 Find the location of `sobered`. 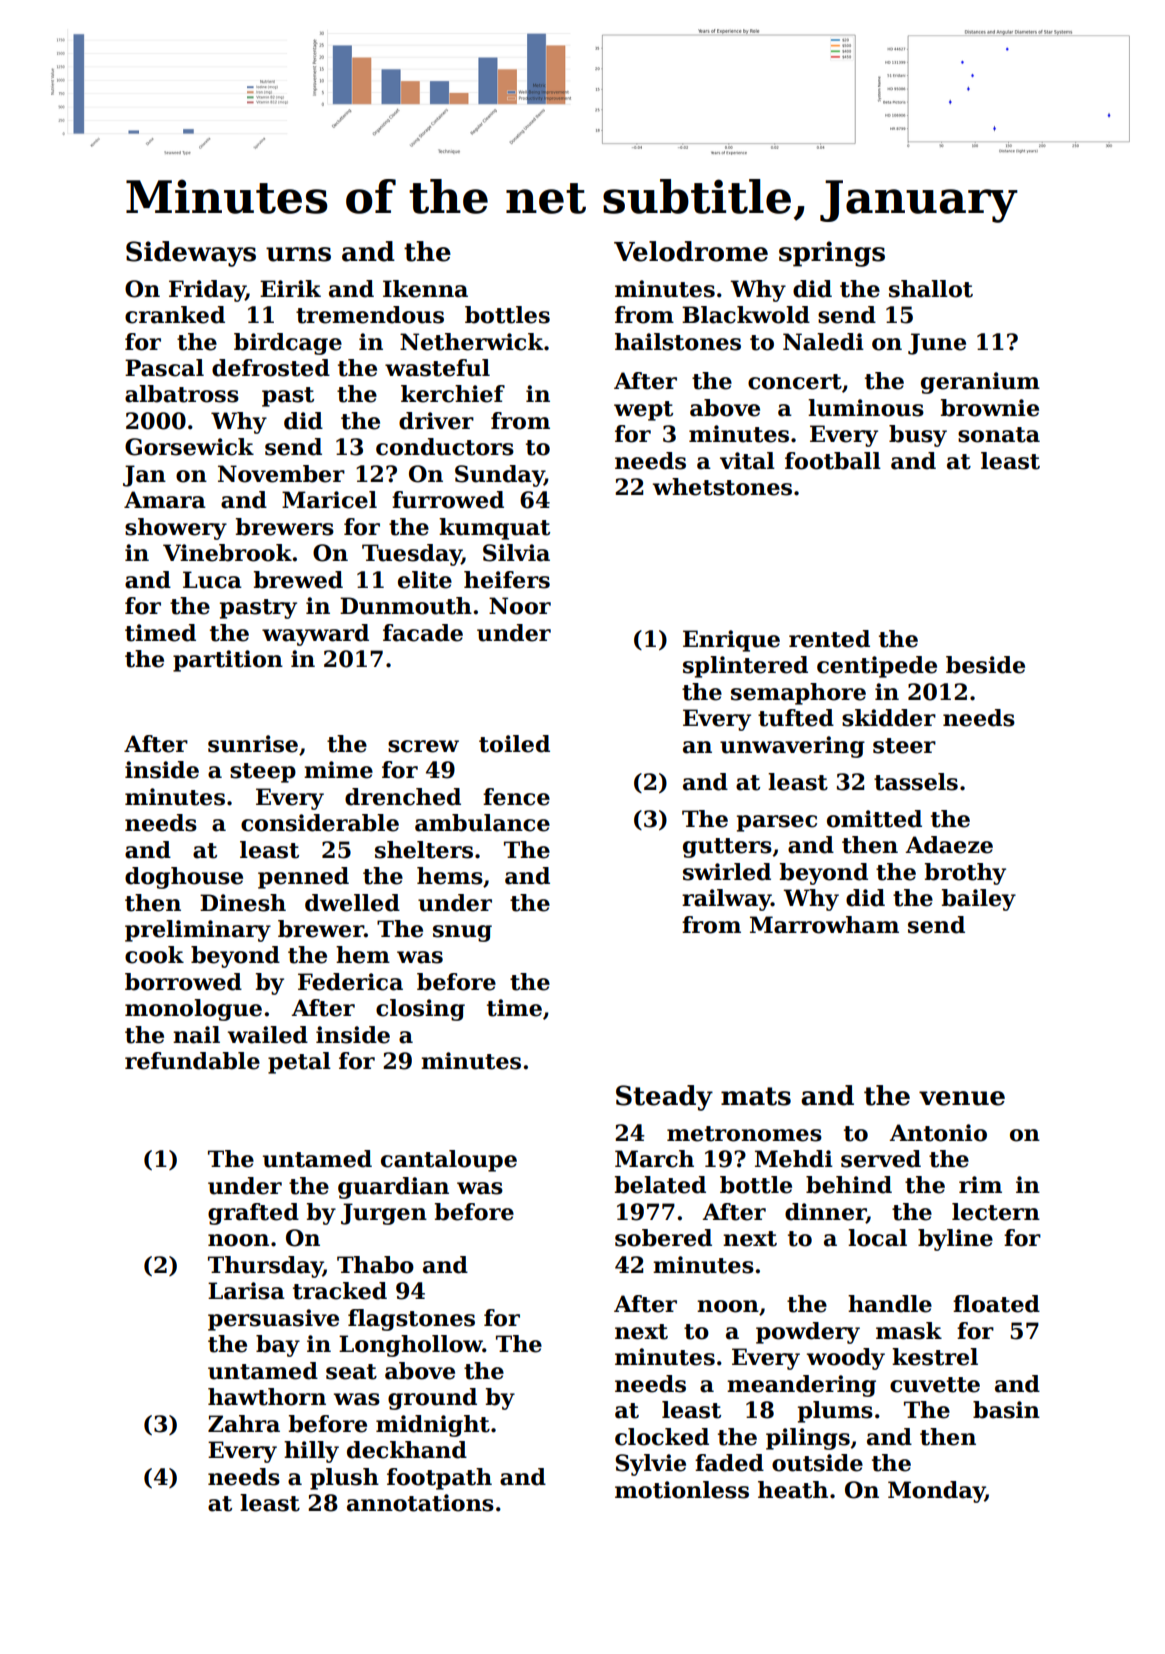

sobered is located at coordinates (663, 1238).
